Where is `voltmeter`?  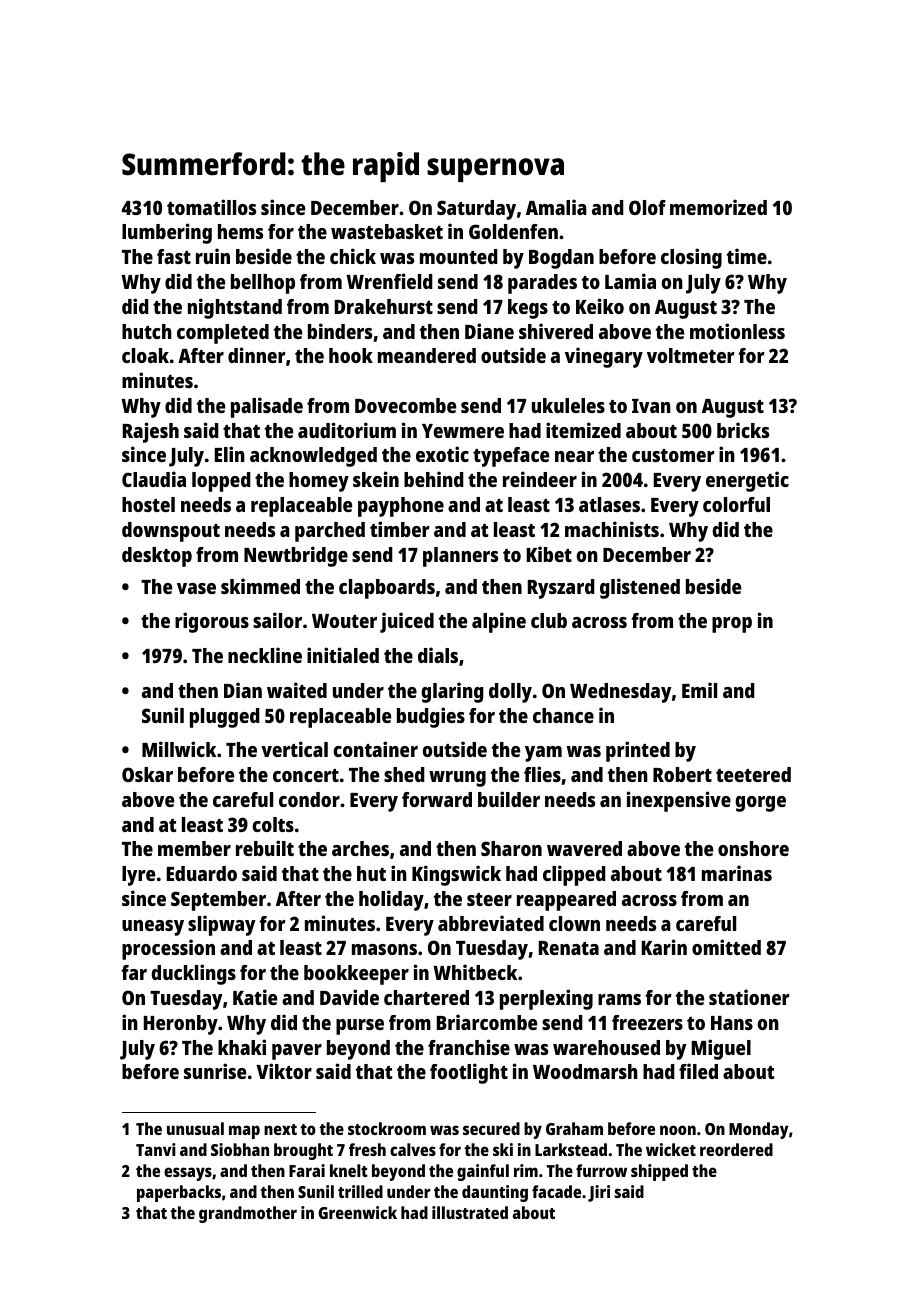
voltmeter is located at coordinates (691, 355).
